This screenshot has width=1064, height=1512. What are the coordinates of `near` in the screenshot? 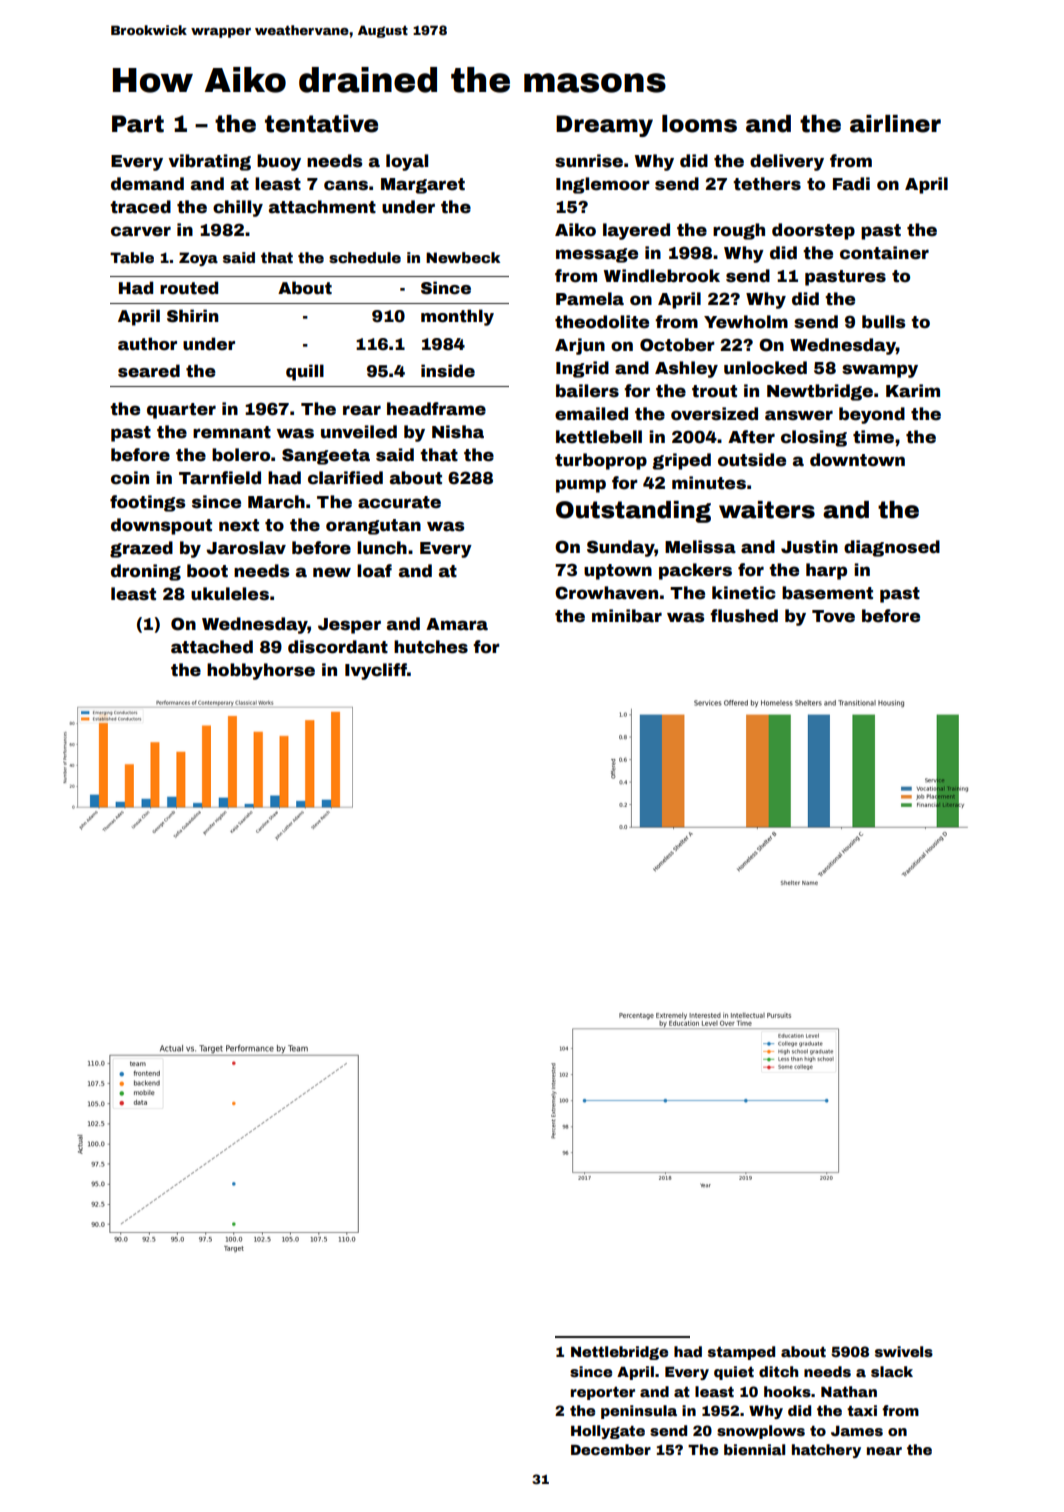 It's located at (884, 1451).
